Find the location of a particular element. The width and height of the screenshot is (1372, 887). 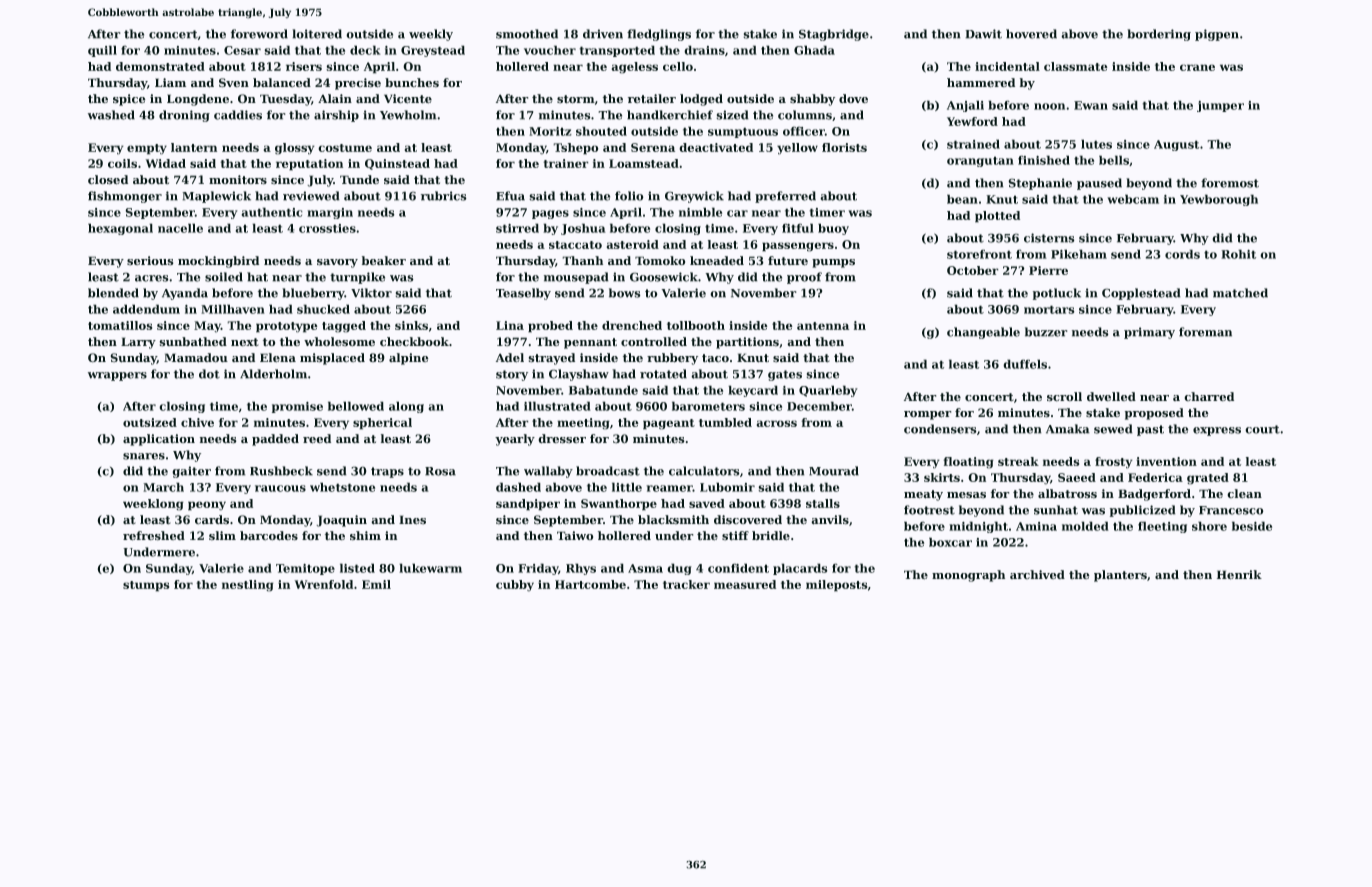

Teaselby is located at coordinates (523, 294).
